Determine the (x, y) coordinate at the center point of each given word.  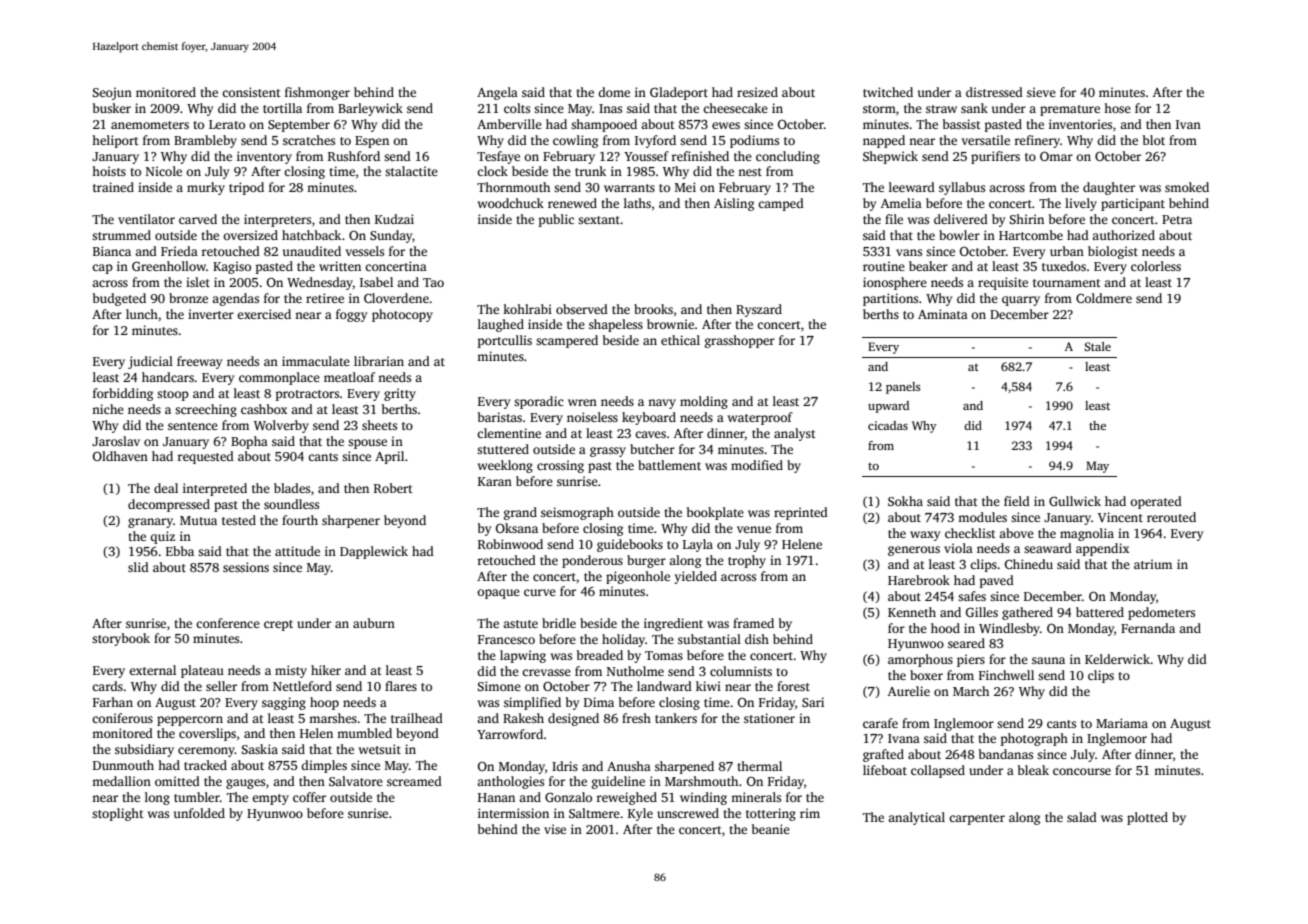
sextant (599, 220)
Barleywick (370, 109)
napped (884, 141)
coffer (309, 797)
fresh (636, 718)
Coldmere (1104, 298)
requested (205, 457)
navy (662, 404)
